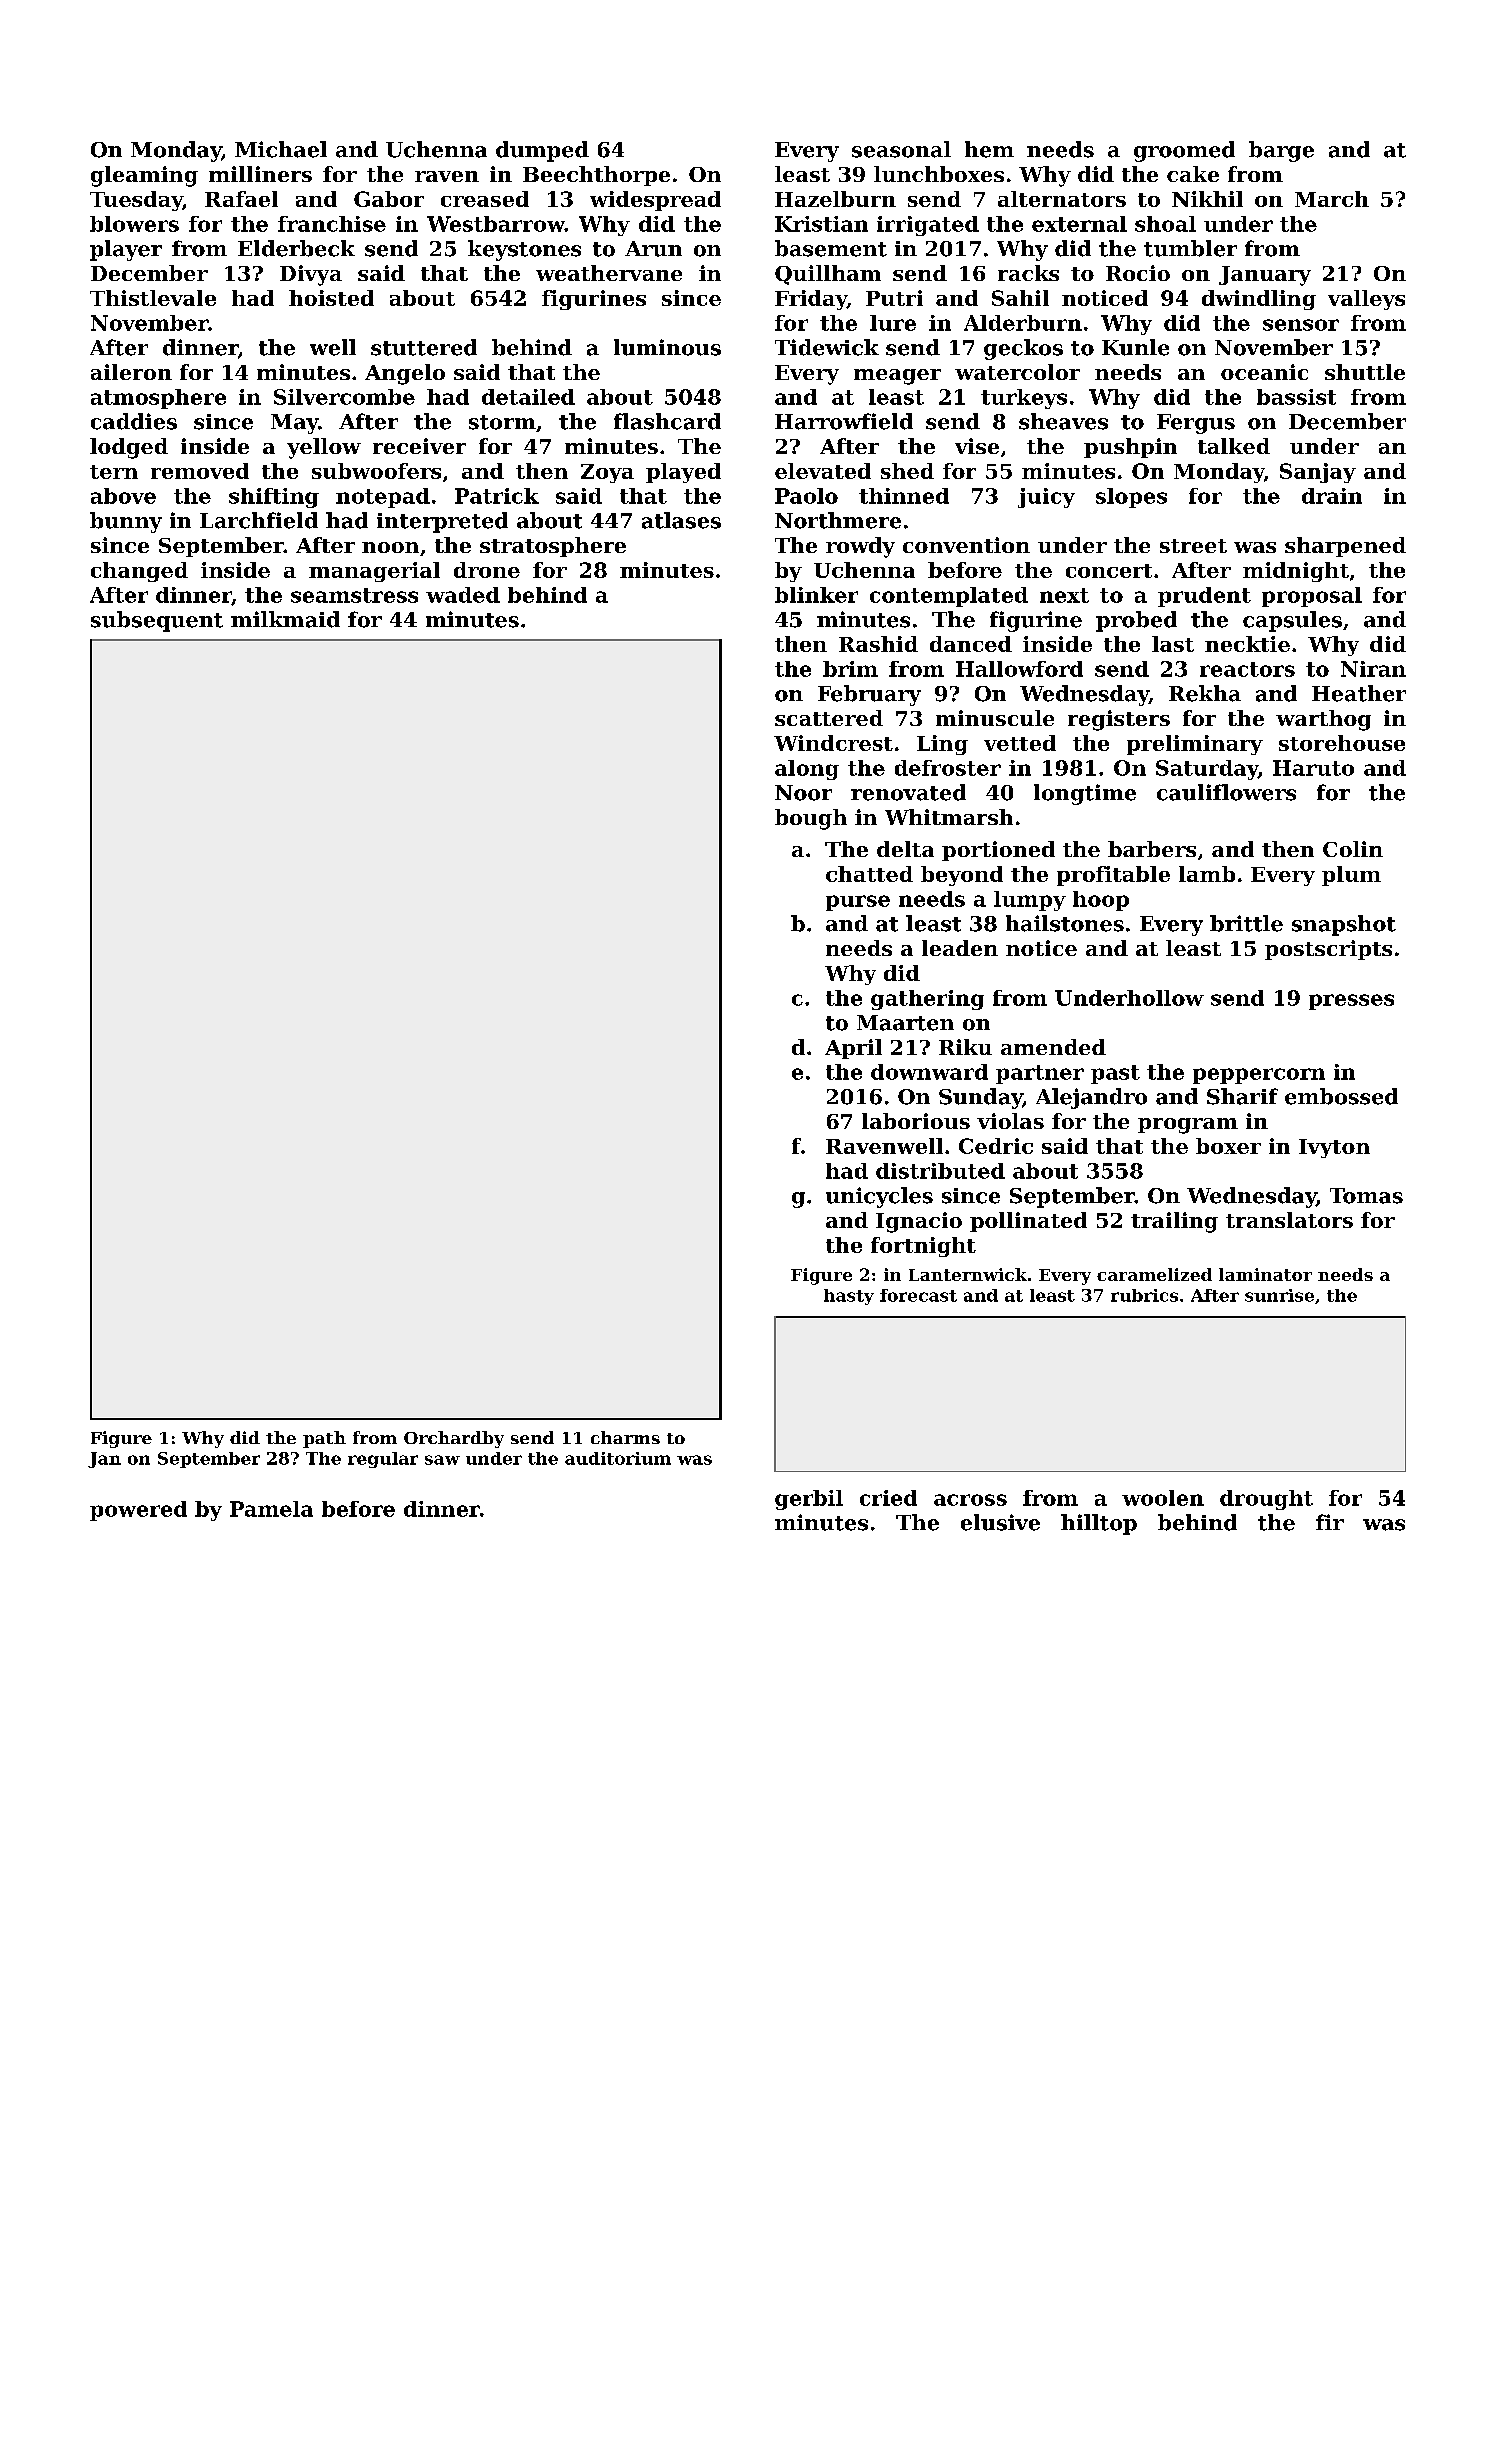 Image resolution: width=1496 pixels, height=2464 pixels. Describe the element at coordinates (1228, 1146) in the page. I see `boxer` at that location.
